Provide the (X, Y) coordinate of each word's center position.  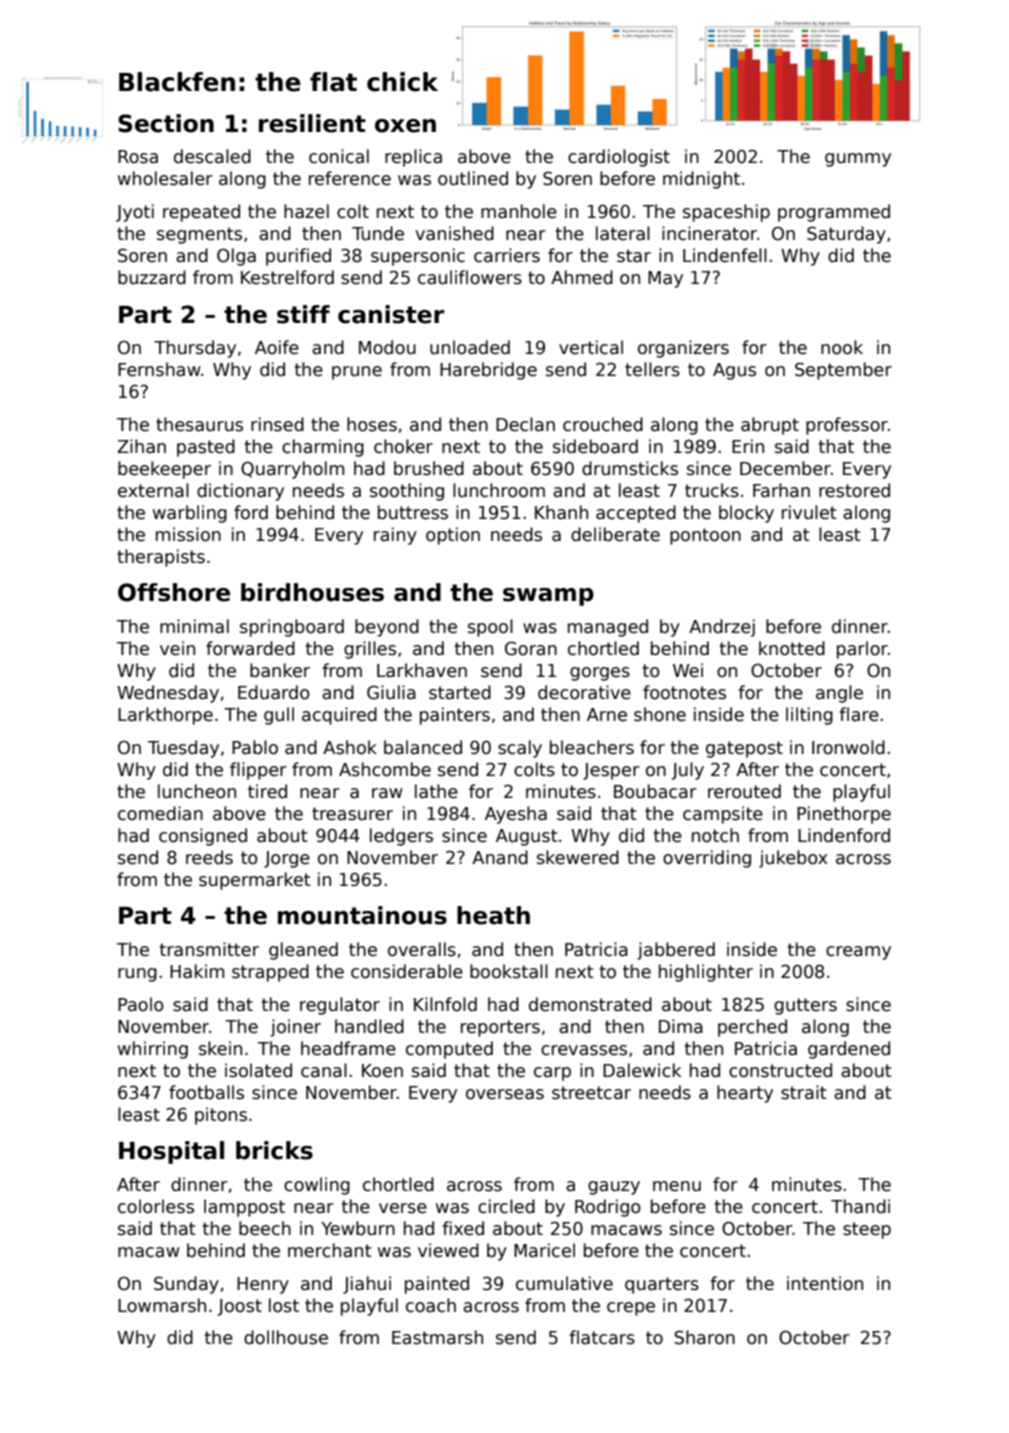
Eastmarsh (437, 1337)
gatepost (744, 749)
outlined (473, 178)
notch (715, 835)
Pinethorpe (844, 815)
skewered (578, 857)
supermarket (255, 881)
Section (166, 123)
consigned (203, 837)
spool (490, 628)
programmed (834, 213)
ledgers (401, 837)
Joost (239, 1307)
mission (188, 534)
